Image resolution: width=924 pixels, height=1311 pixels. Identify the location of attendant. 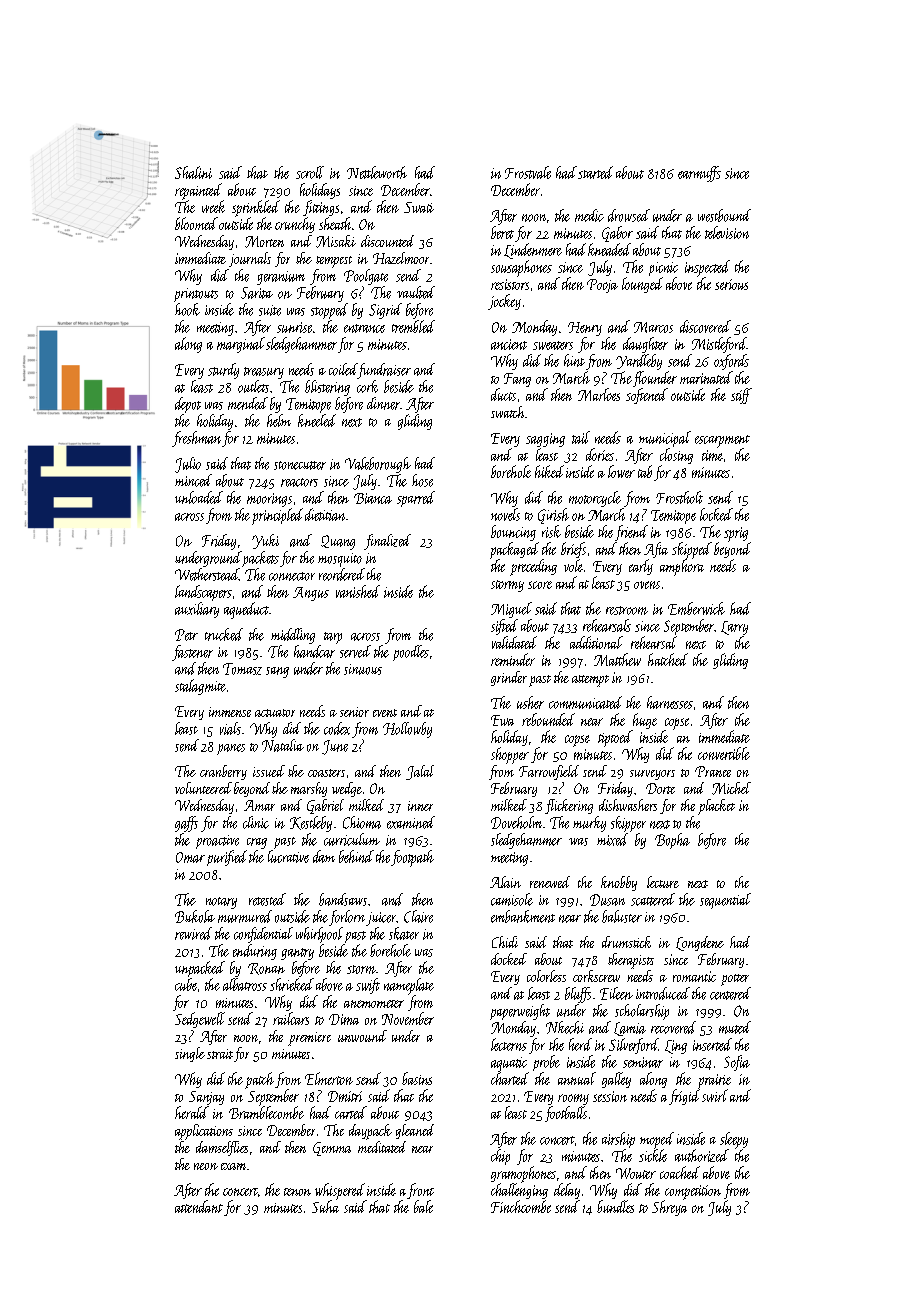
(199, 1206).
